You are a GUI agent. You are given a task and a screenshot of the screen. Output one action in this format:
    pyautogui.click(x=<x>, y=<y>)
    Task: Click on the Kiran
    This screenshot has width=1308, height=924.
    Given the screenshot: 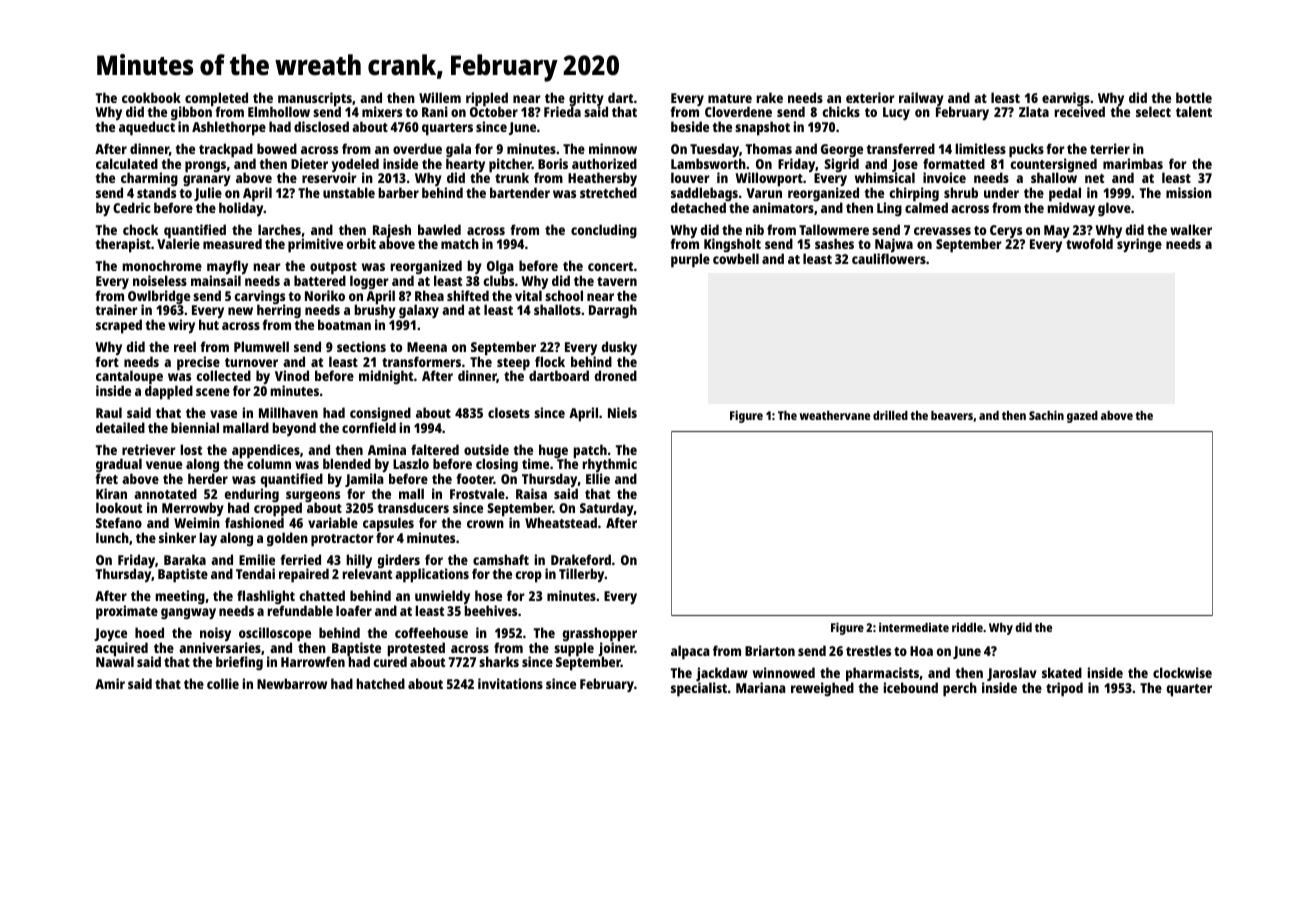 What is the action you would take?
    pyautogui.click(x=111, y=493)
